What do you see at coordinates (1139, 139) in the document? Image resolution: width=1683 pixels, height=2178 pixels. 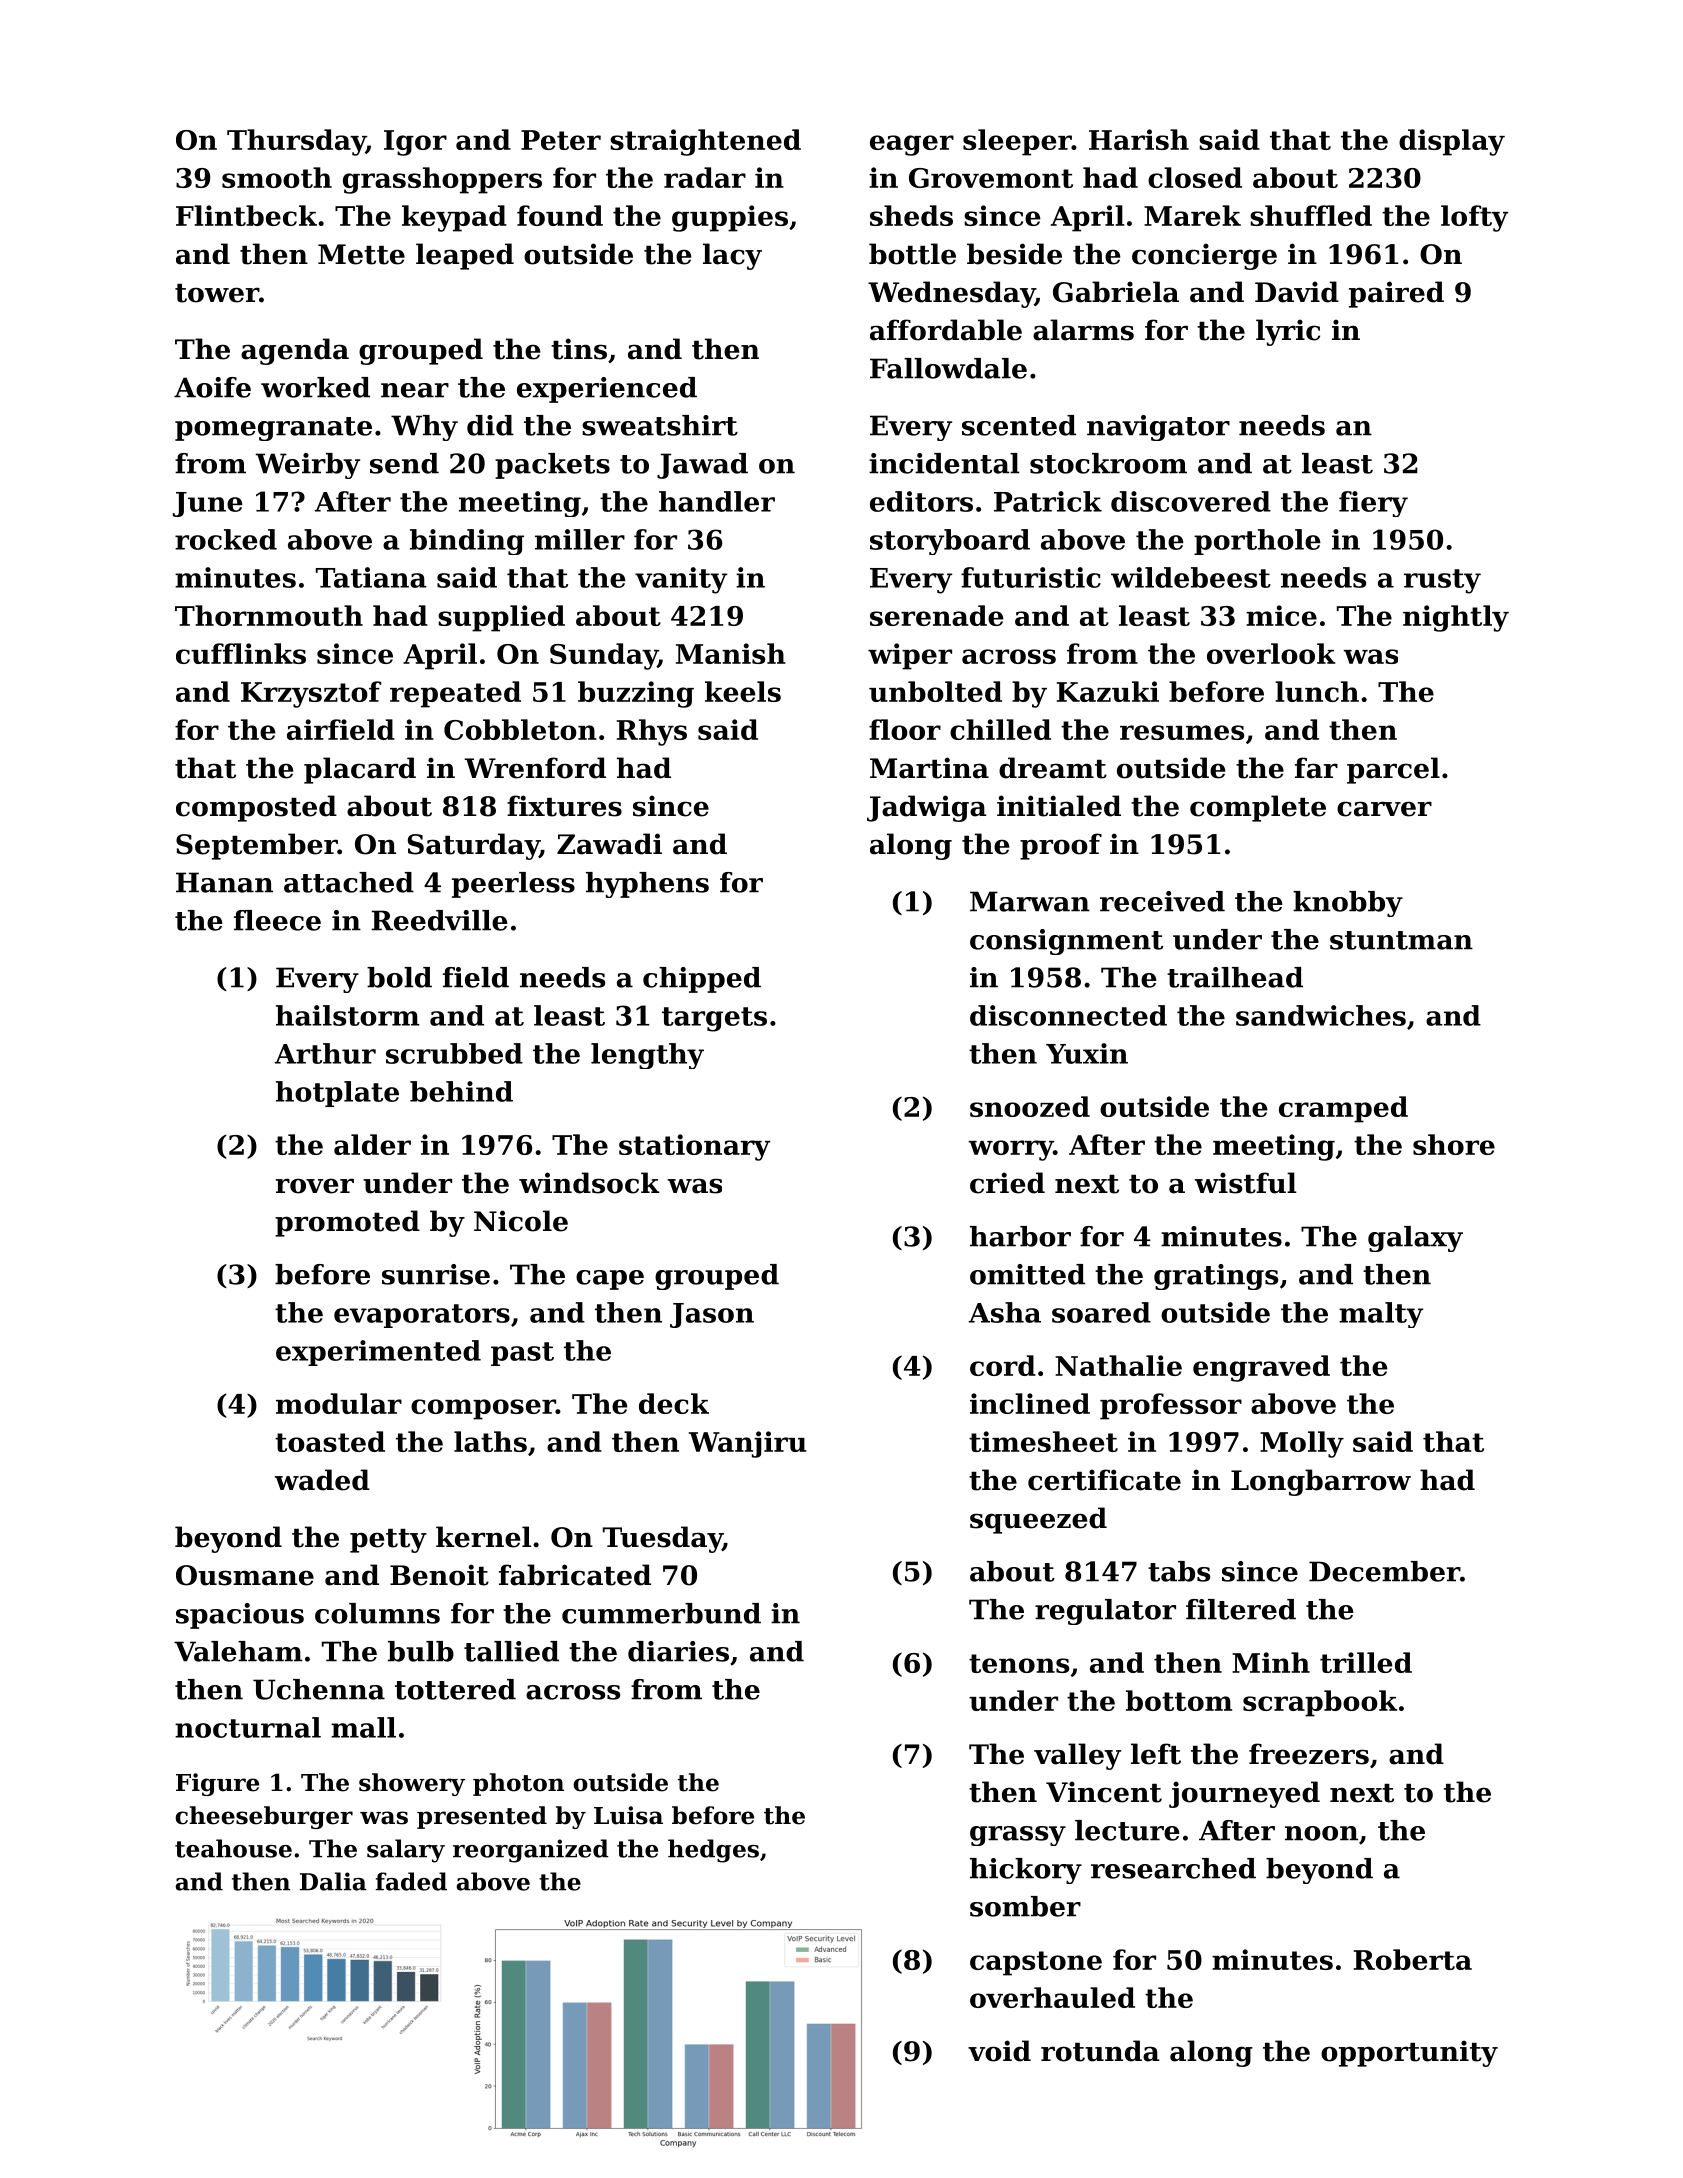 I see `Harish` at bounding box center [1139, 139].
